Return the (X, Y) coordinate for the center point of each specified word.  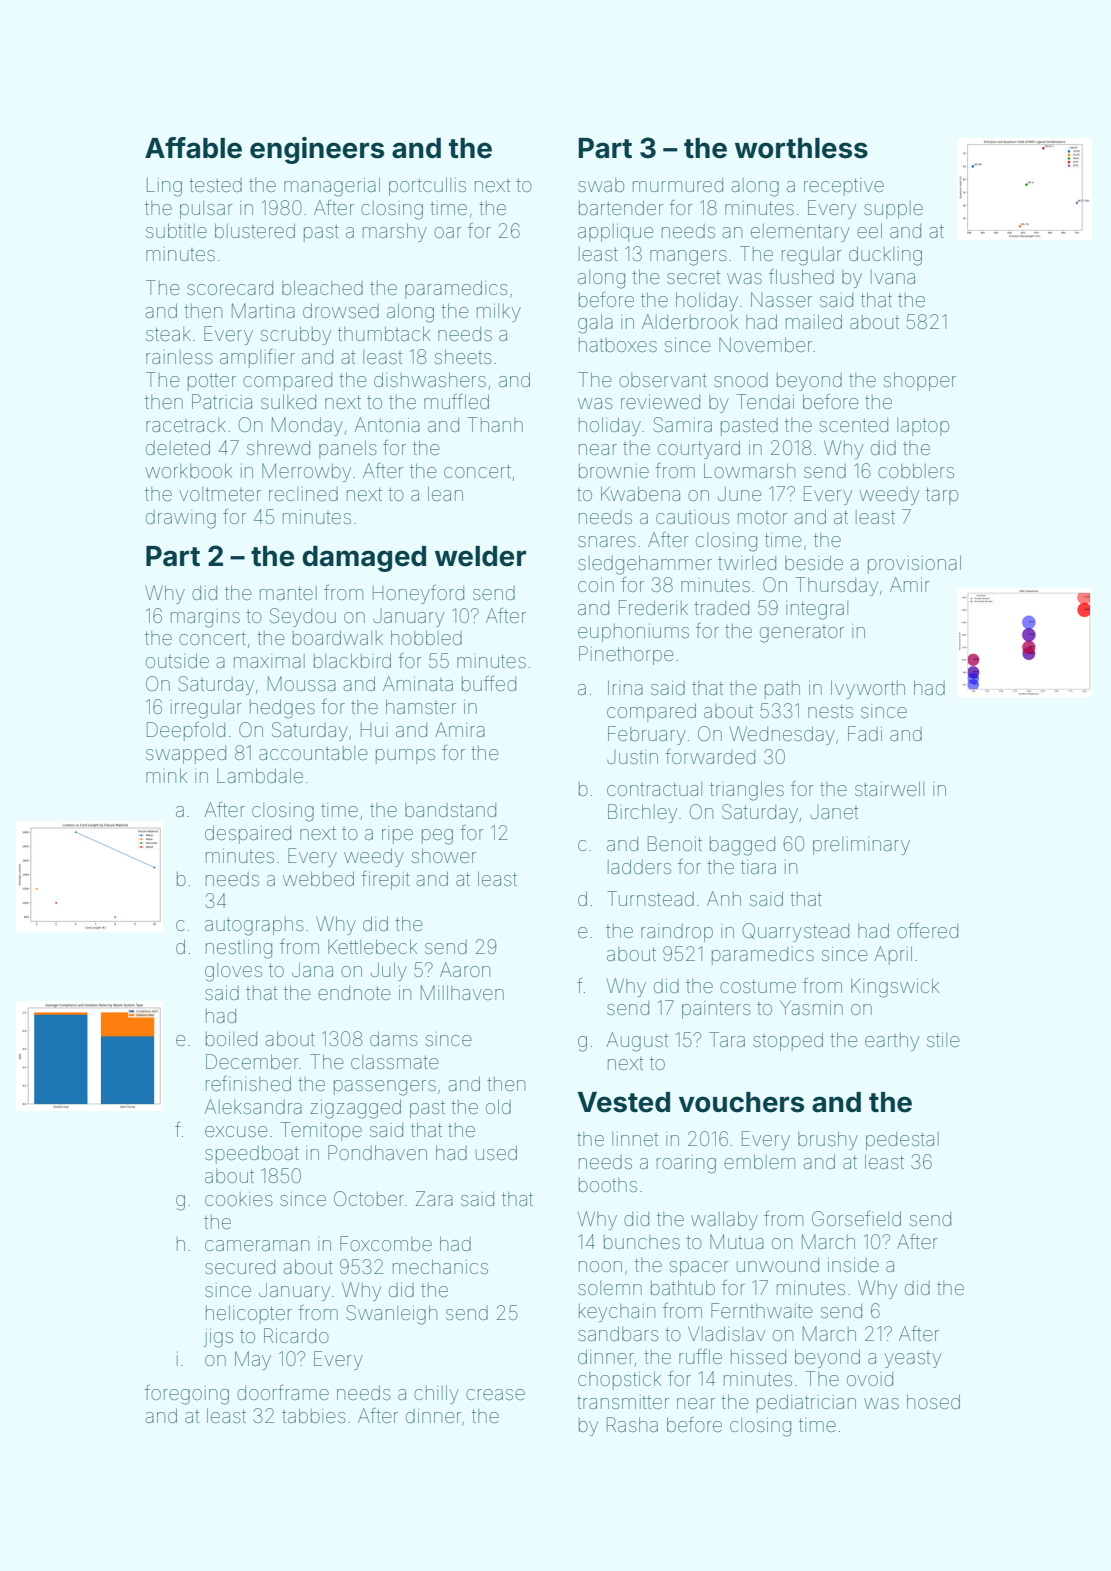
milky (499, 313)
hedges (282, 709)
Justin (632, 757)
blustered (255, 230)
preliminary (861, 846)
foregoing (187, 1395)
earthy (892, 1042)
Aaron (465, 969)
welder (480, 556)
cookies (239, 1199)
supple (893, 210)
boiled (231, 1039)
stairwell (889, 788)
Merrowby (306, 472)
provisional (914, 564)
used (496, 1152)
